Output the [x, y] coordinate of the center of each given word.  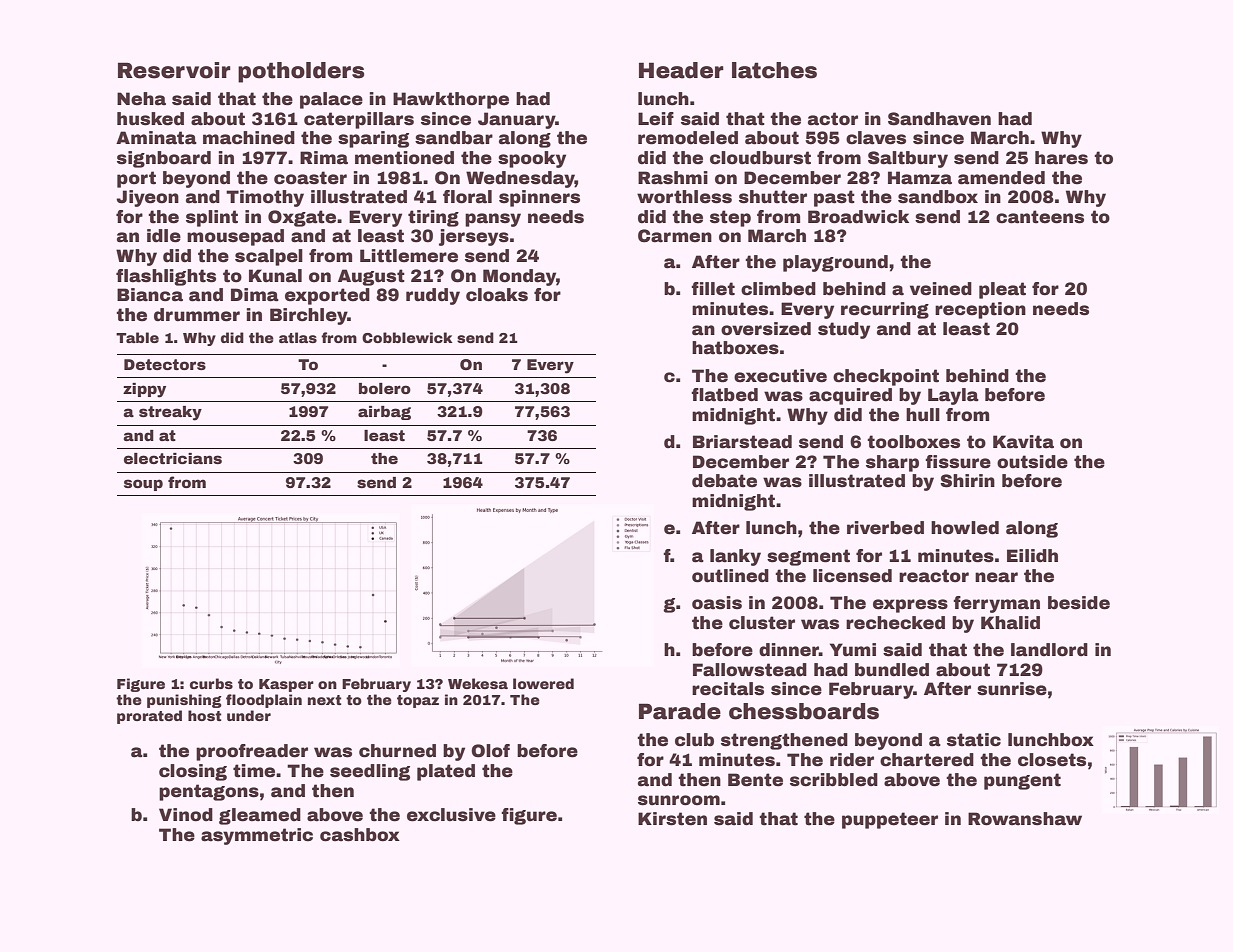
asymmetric [257, 836]
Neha [141, 99]
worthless [684, 197]
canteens [1040, 217]
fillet [713, 289]
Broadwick [858, 217]
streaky [170, 413]
